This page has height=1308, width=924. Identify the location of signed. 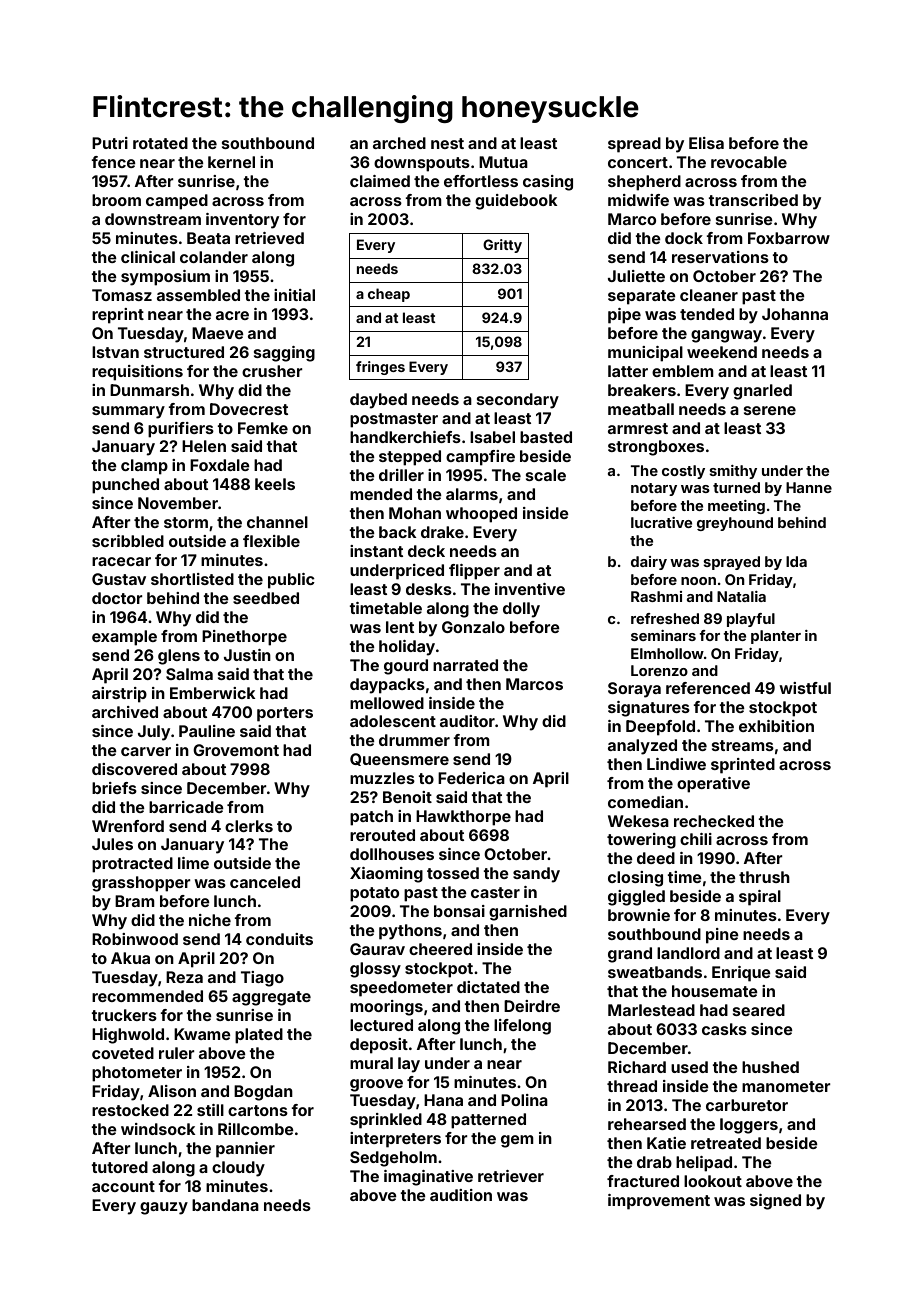
(775, 1202).
